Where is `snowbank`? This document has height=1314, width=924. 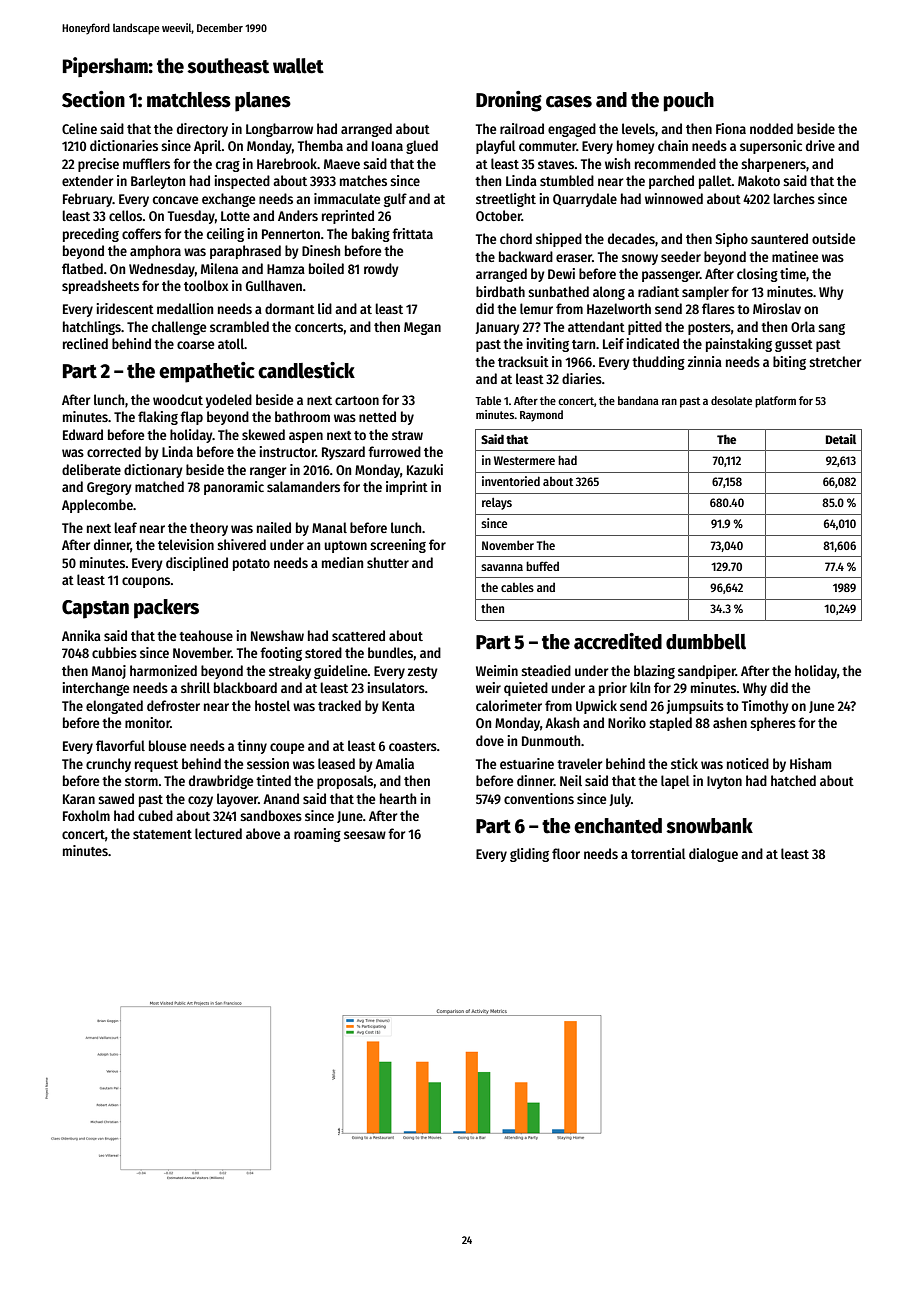
snowbank is located at coordinates (709, 826).
